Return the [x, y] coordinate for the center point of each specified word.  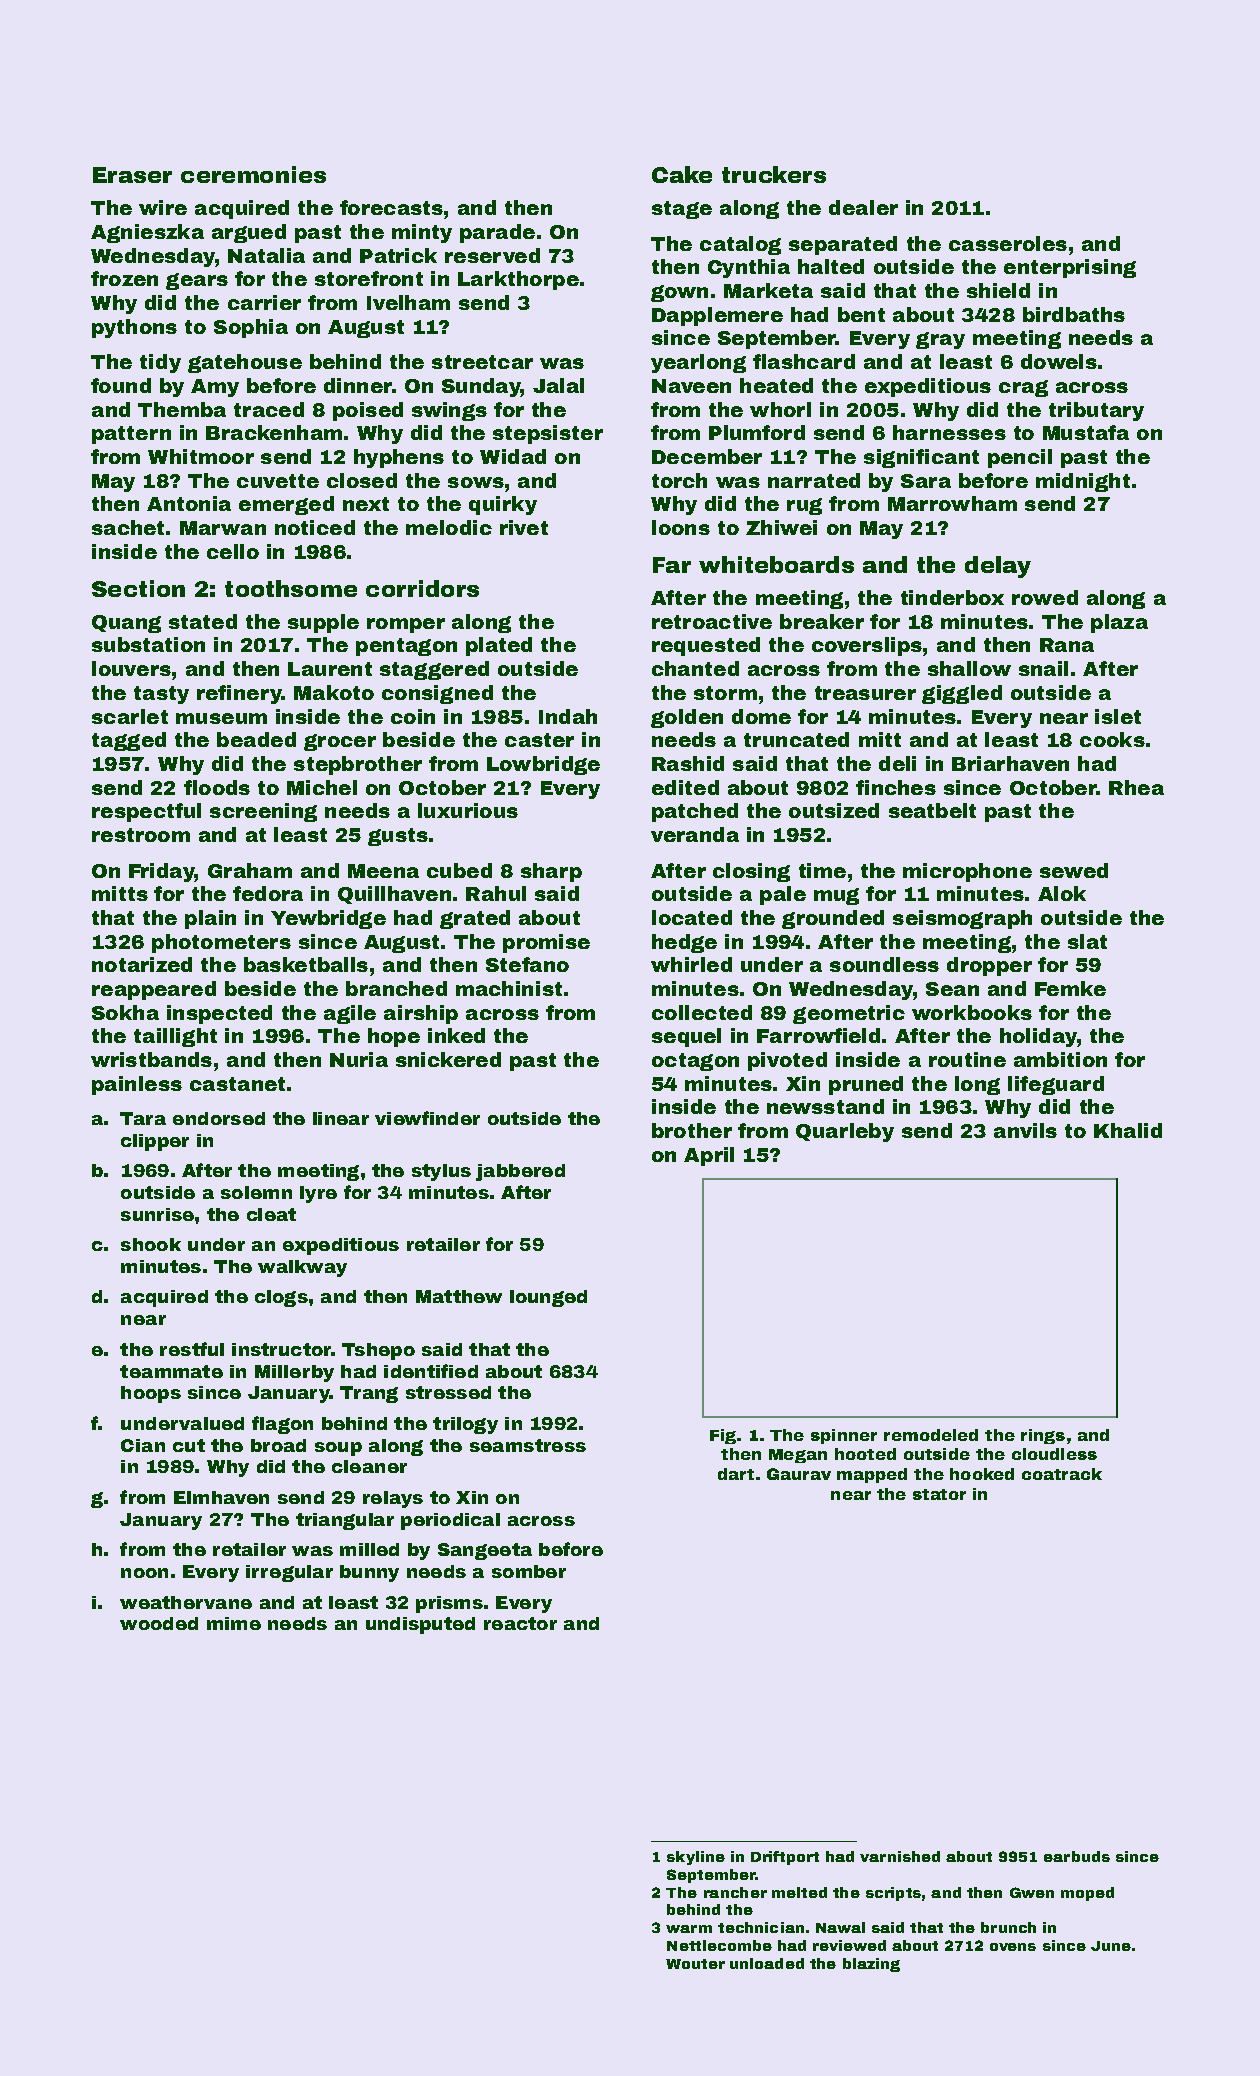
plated [499, 646]
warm [689, 1929]
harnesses [949, 432]
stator [939, 1494]
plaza [1119, 623]
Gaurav [799, 1474]
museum [221, 718]
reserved [492, 255]
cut [189, 1445]
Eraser [132, 175]
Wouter [695, 1964]
